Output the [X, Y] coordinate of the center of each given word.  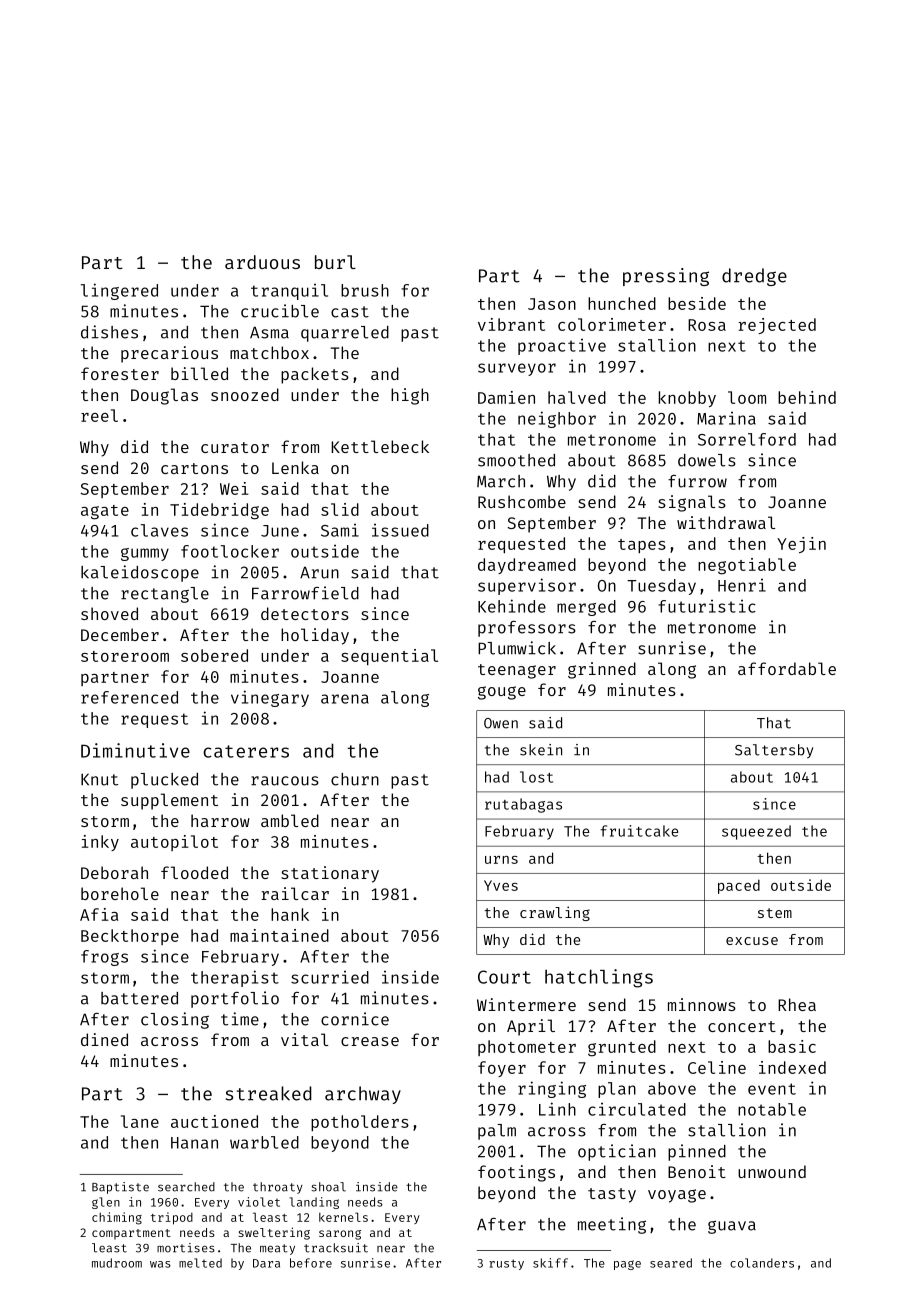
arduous [262, 262]
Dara [266, 1263]
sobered [214, 655]
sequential [389, 657]
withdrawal [726, 522]
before [311, 1263]
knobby [687, 399]
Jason [552, 304]
